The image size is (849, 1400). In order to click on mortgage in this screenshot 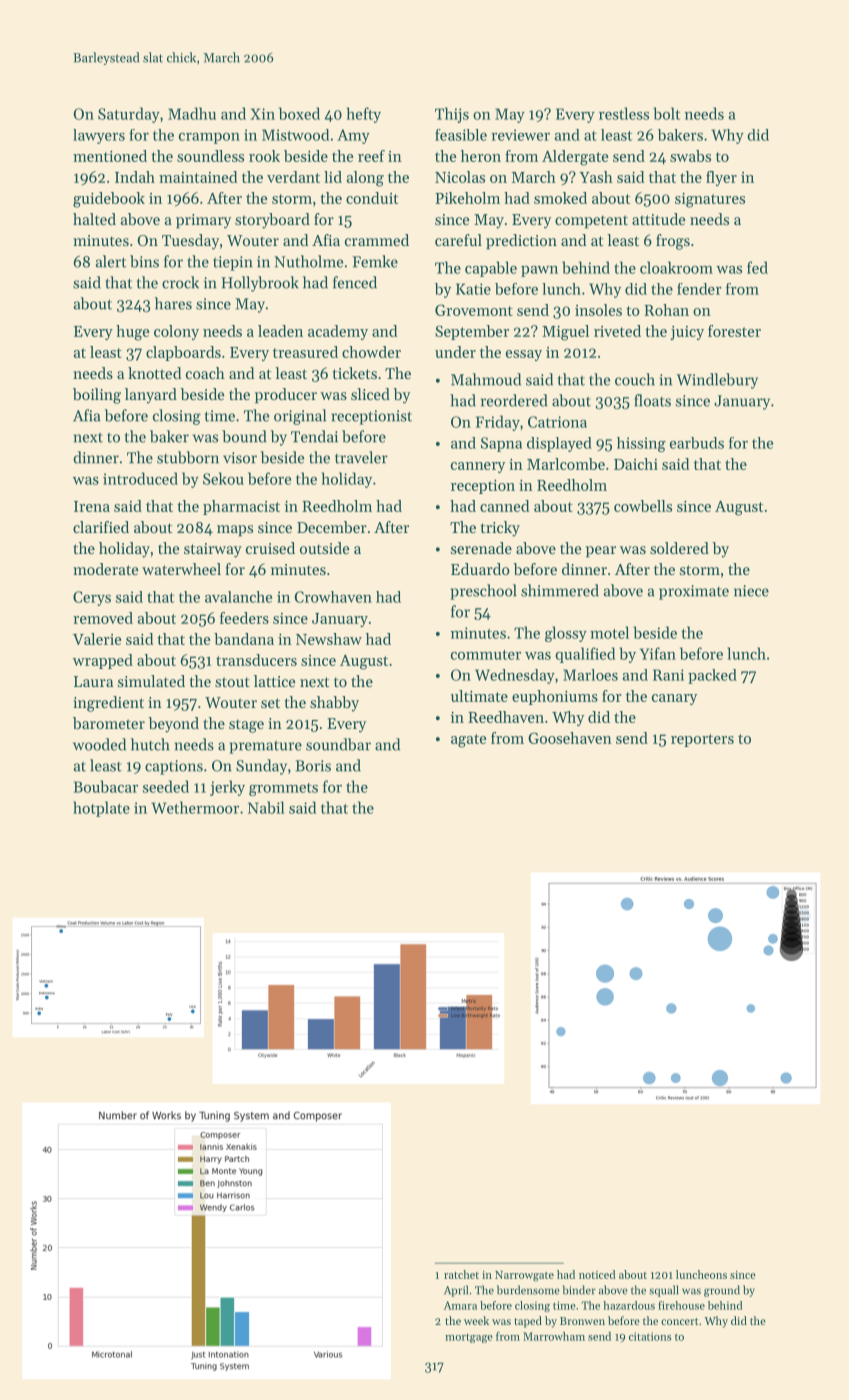, I will do `click(468, 1338)`.
